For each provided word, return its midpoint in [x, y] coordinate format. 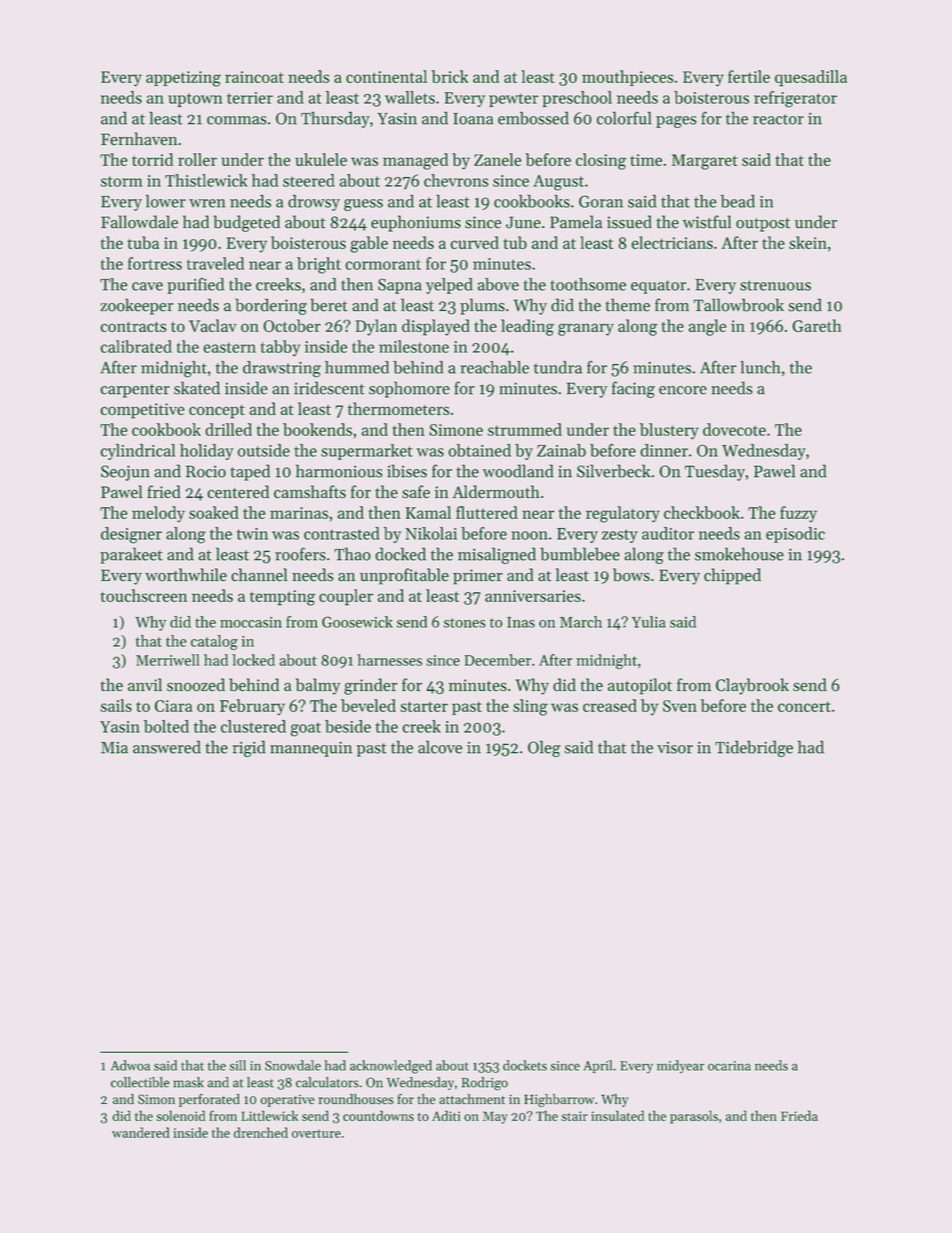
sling [530, 707]
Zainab [561, 450]
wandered [141, 1132]
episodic [795, 535]
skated [197, 388]
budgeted [246, 223]
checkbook [702, 512]
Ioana [473, 119]
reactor [778, 119]
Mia [114, 748]
